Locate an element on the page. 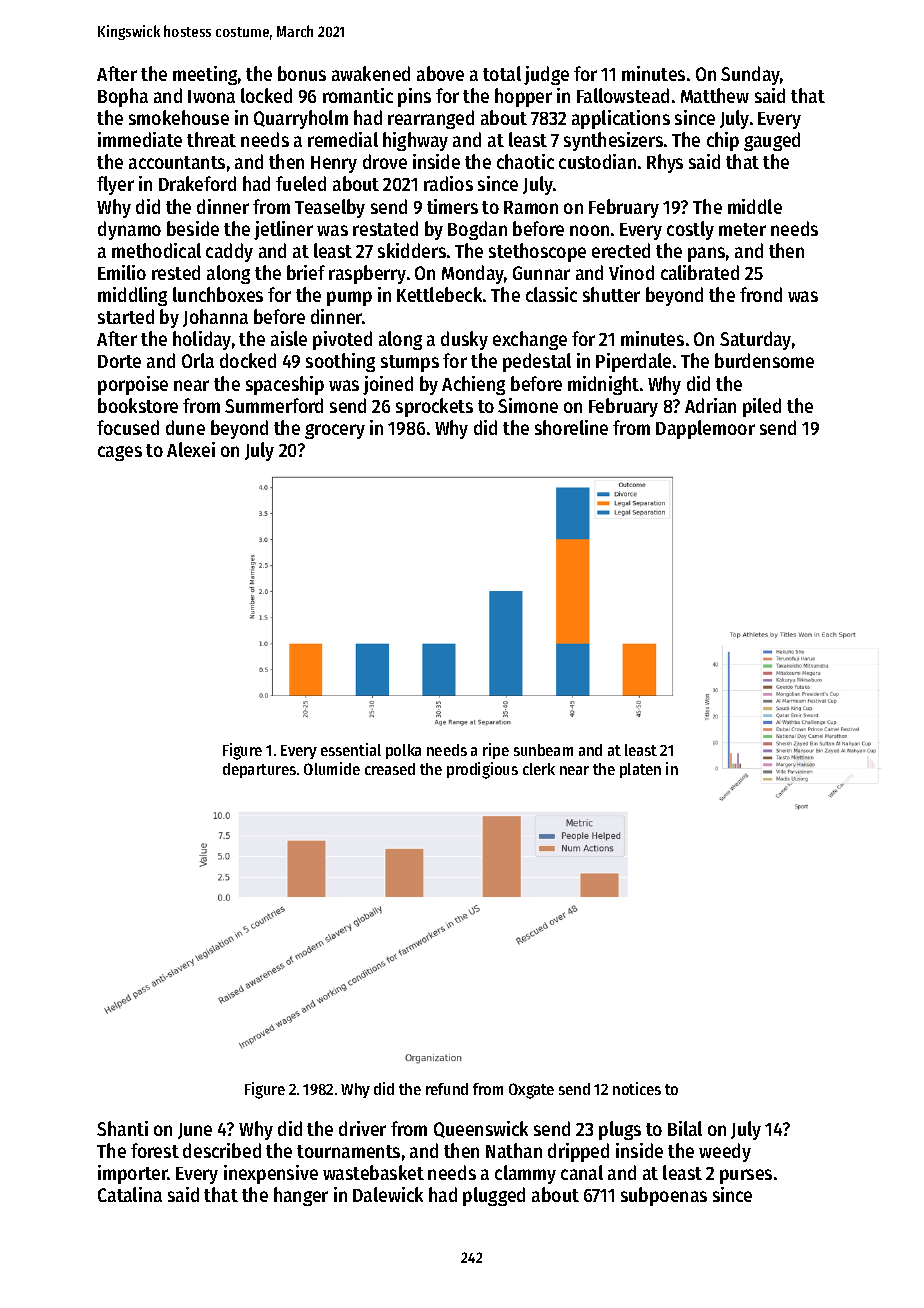 This image has height=1308, width=924. Dalewick is located at coordinates (388, 1194).
